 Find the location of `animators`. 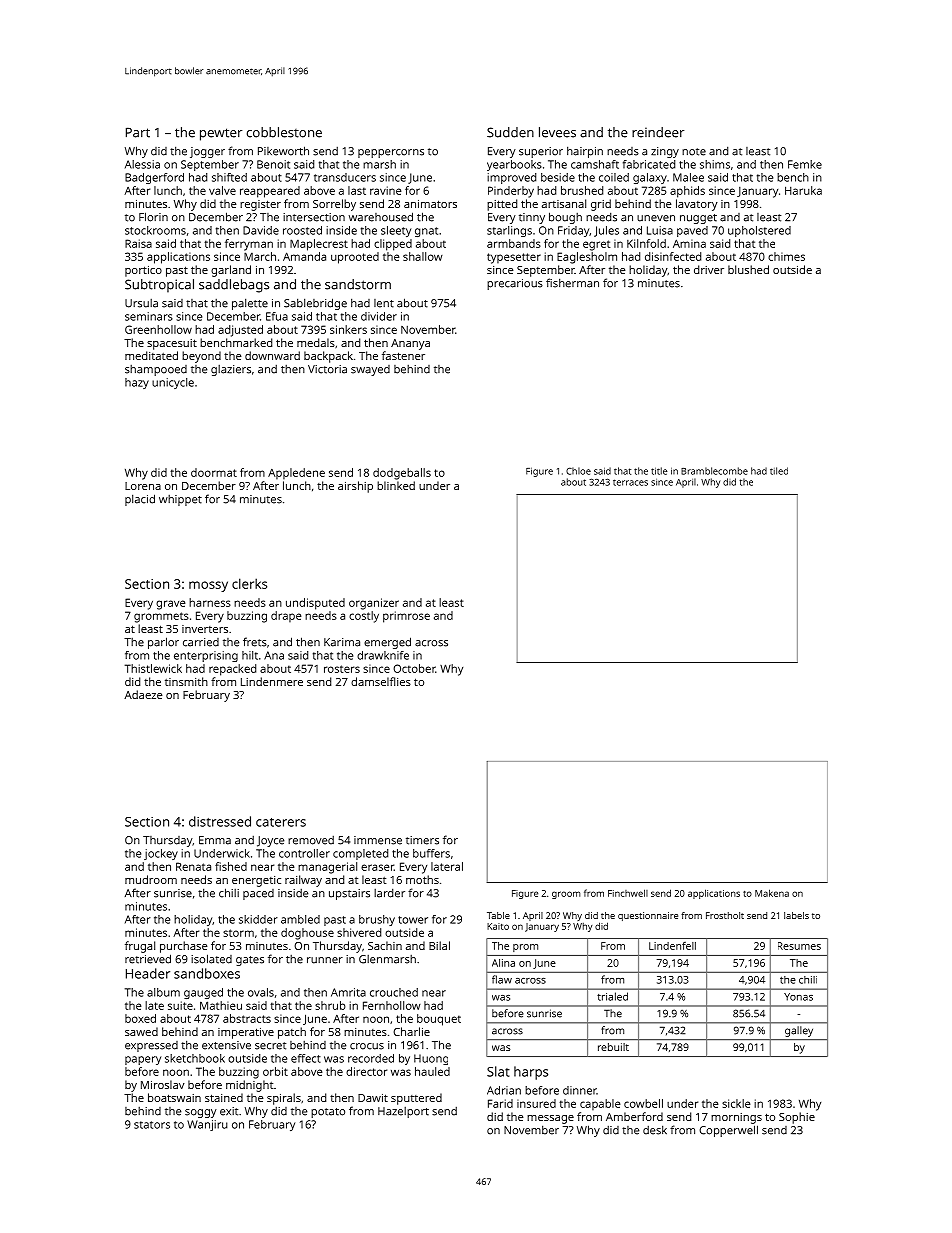

animators is located at coordinates (430, 204).
